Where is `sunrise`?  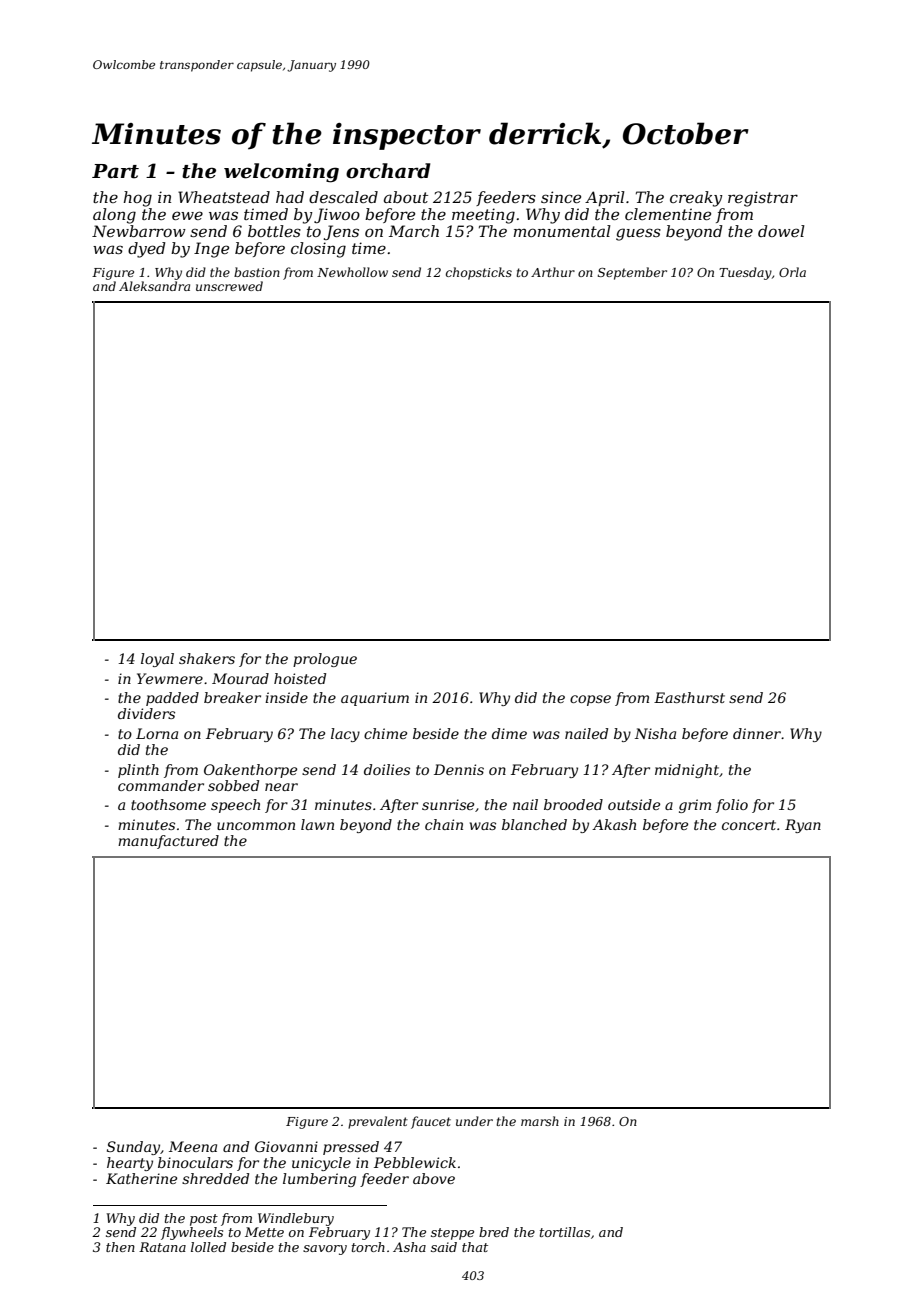 sunrise is located at coordinates (448, 804).
